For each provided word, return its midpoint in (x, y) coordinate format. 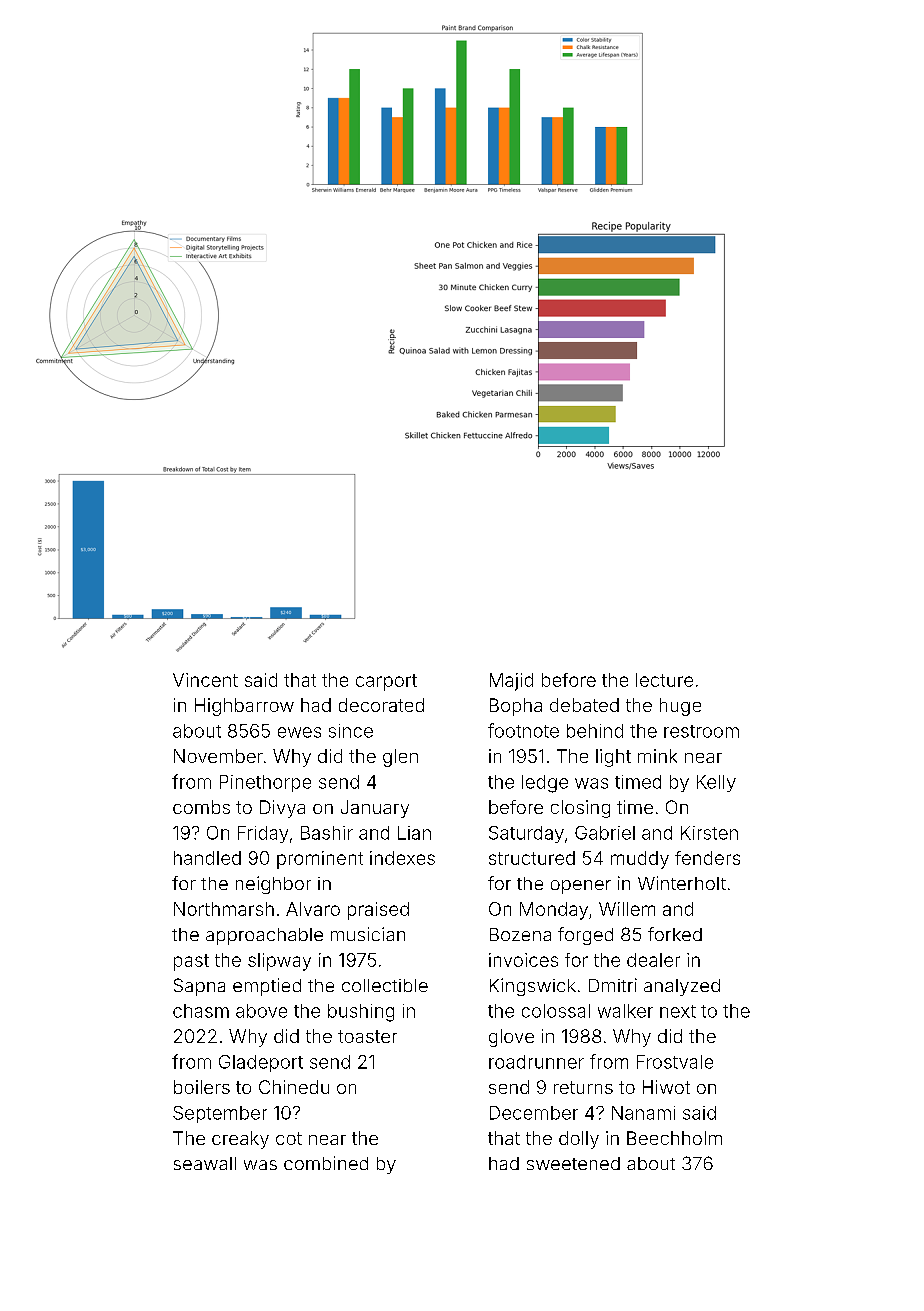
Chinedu (294, 1087)
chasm (201, 1011)
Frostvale (675, 1062)
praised (378, 911)
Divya (282, 809)
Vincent (205, 680)
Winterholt (682, 883)
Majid (511, 682)
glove (511, 1038)
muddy (640, 860)
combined (326, 1163)
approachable (264, 936)
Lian (414, 833)
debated (584, 705)
